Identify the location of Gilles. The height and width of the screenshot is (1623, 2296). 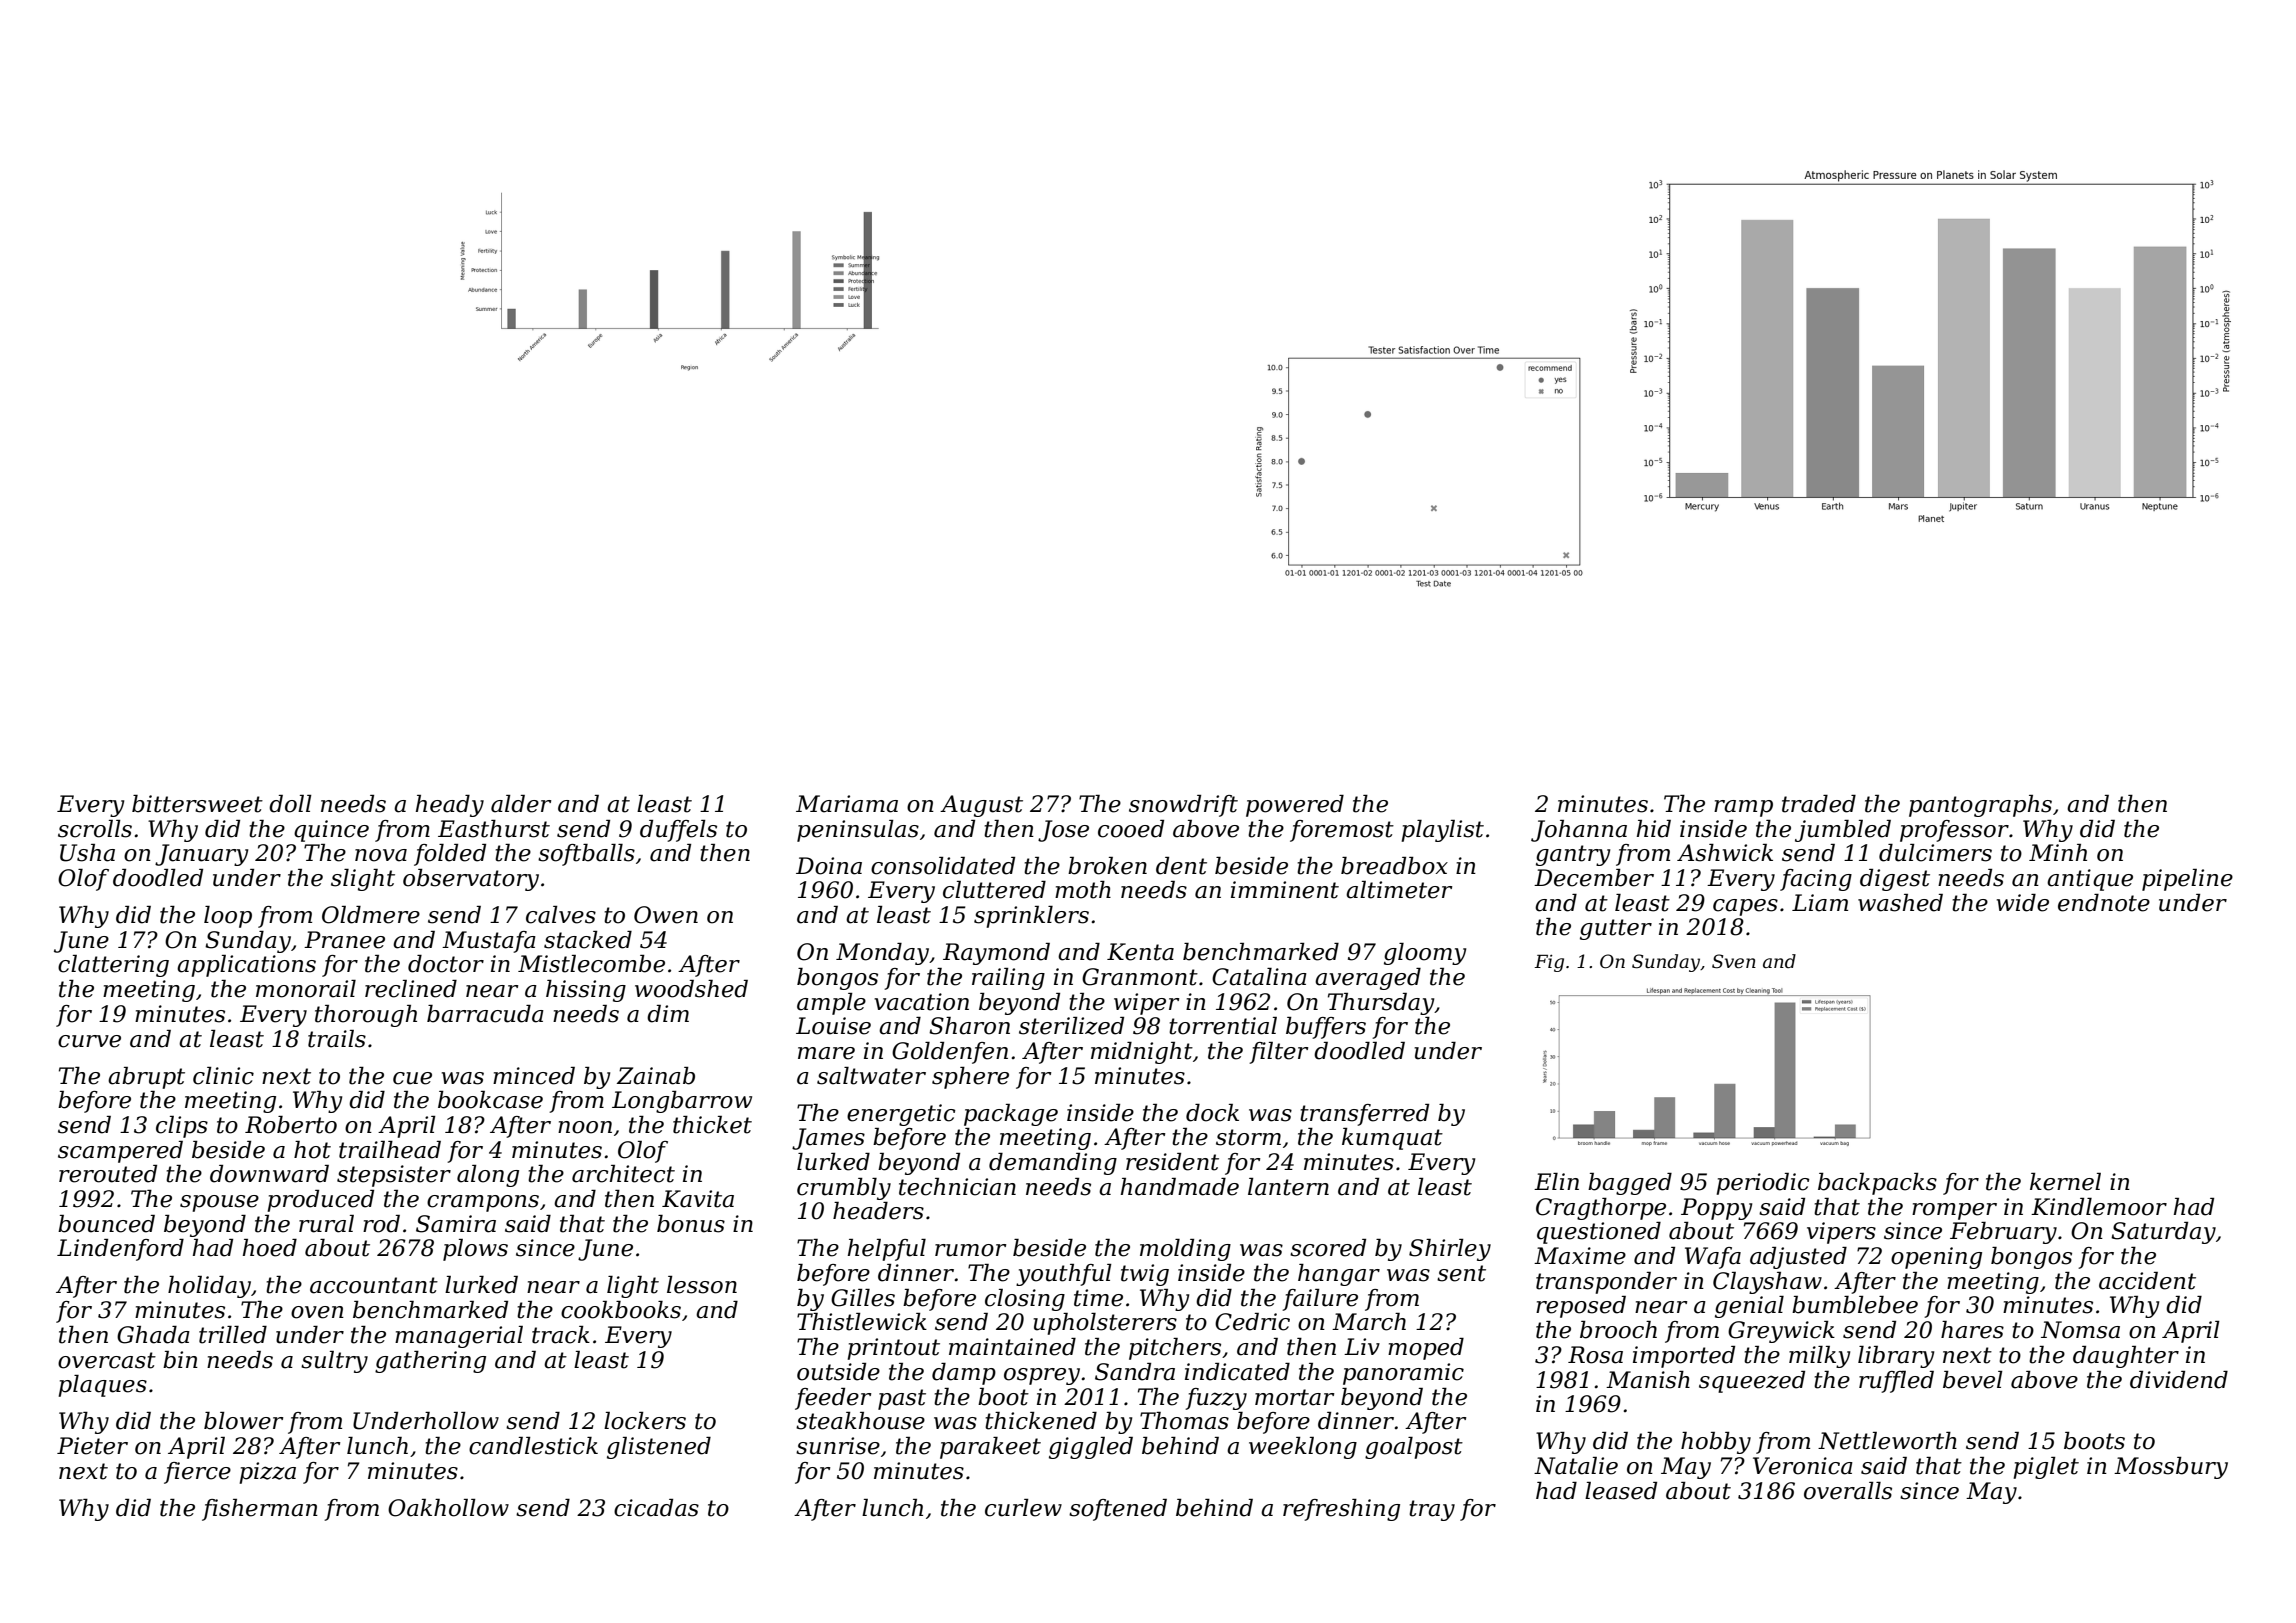
(863, 1298).
